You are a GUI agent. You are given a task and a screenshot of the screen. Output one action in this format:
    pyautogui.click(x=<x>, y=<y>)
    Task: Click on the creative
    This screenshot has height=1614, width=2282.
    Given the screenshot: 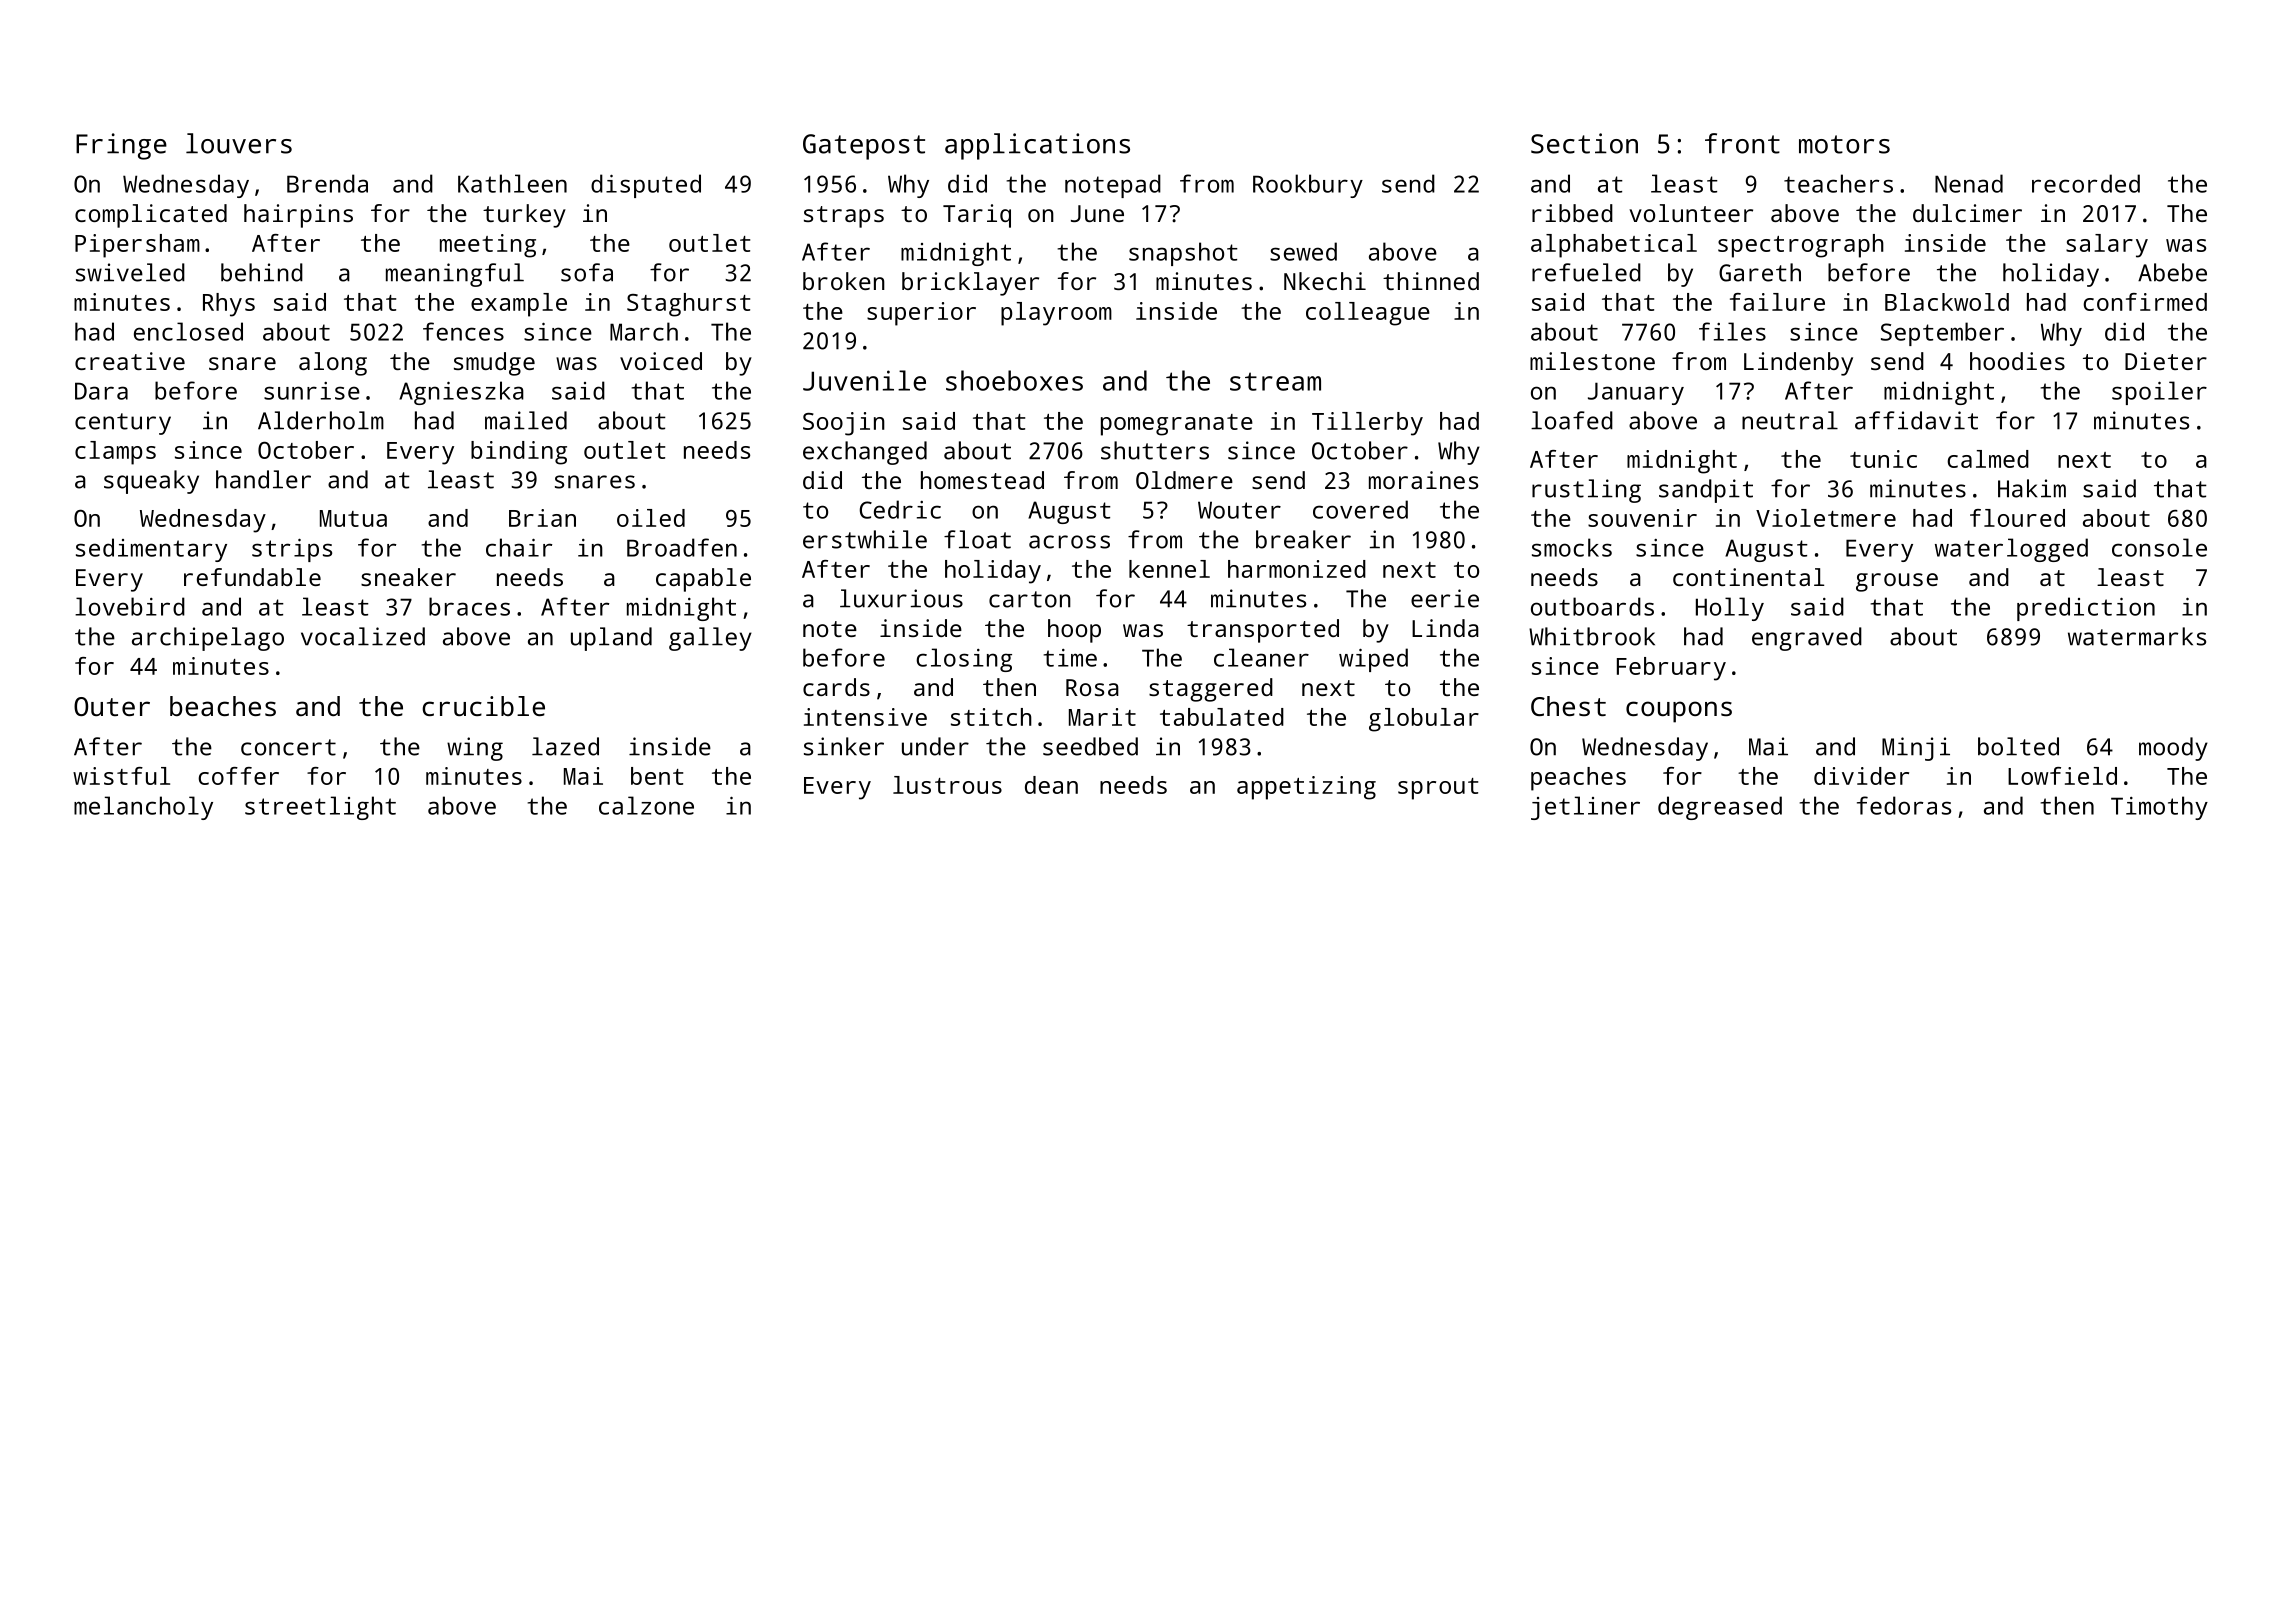 What is the action you would take?
    pyautogui.click(x=130, y=361)
